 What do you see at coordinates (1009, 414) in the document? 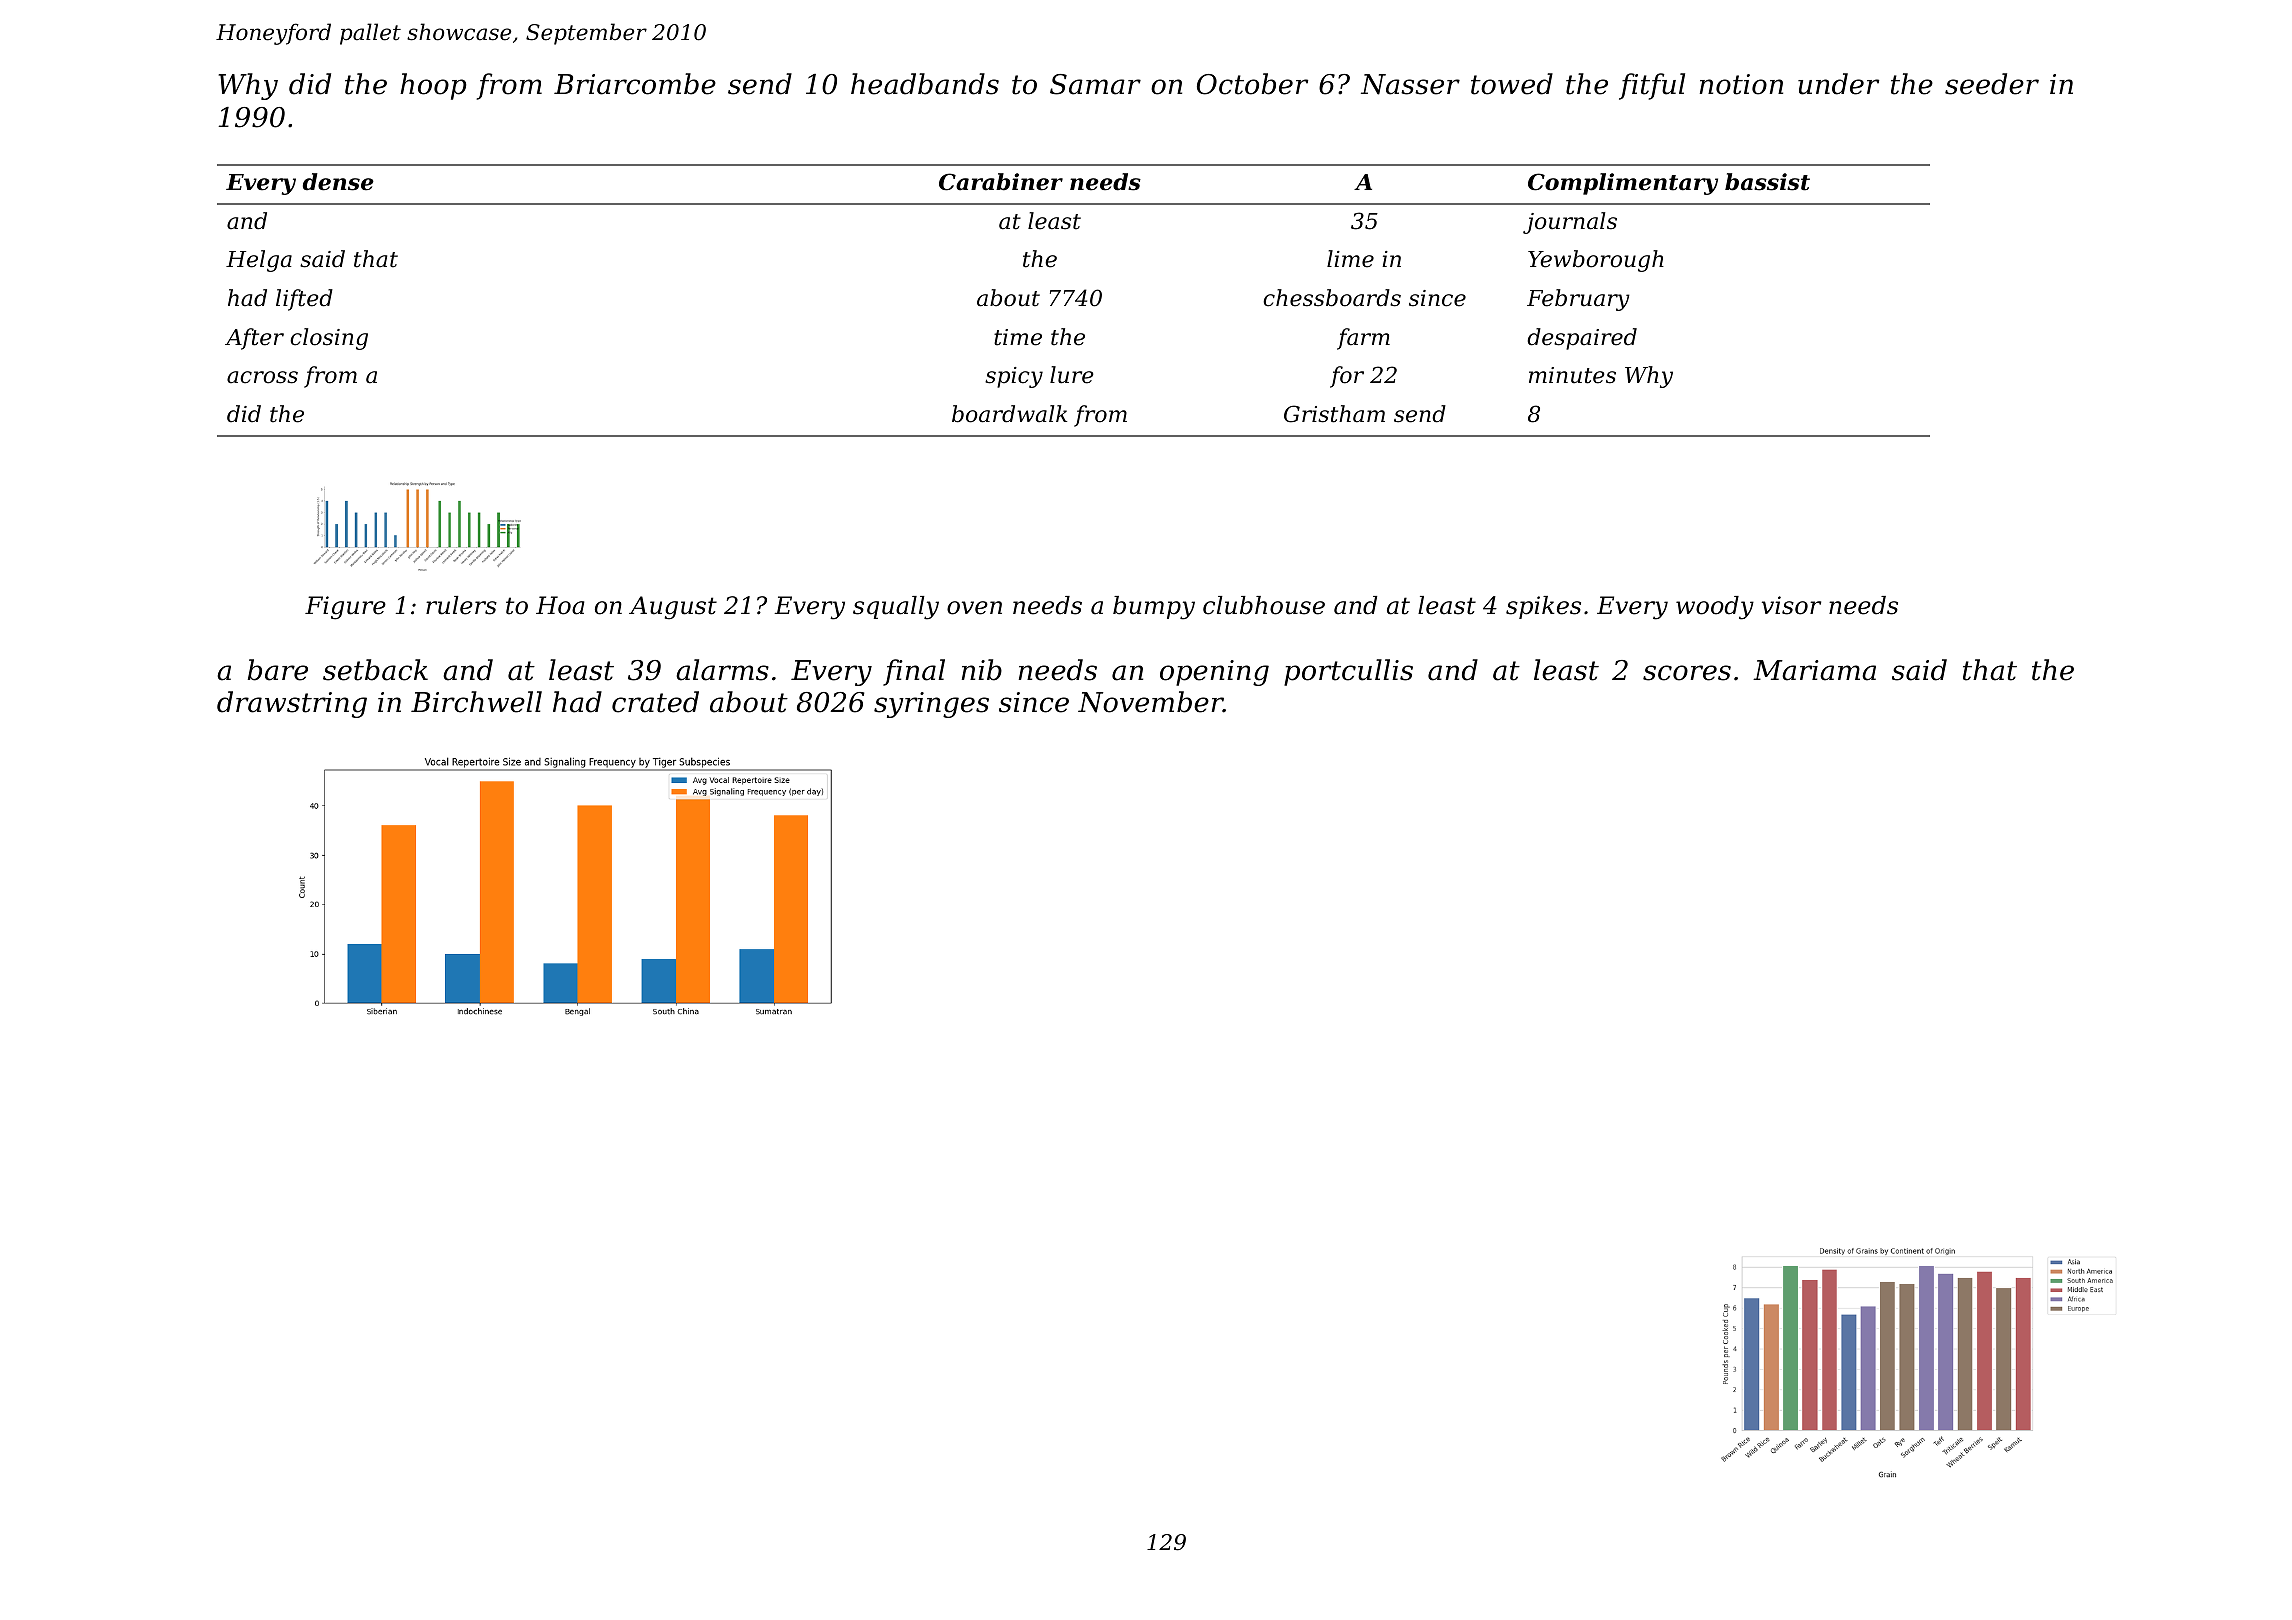
I see `boardwalk` at bounding box center [1009, 414].
